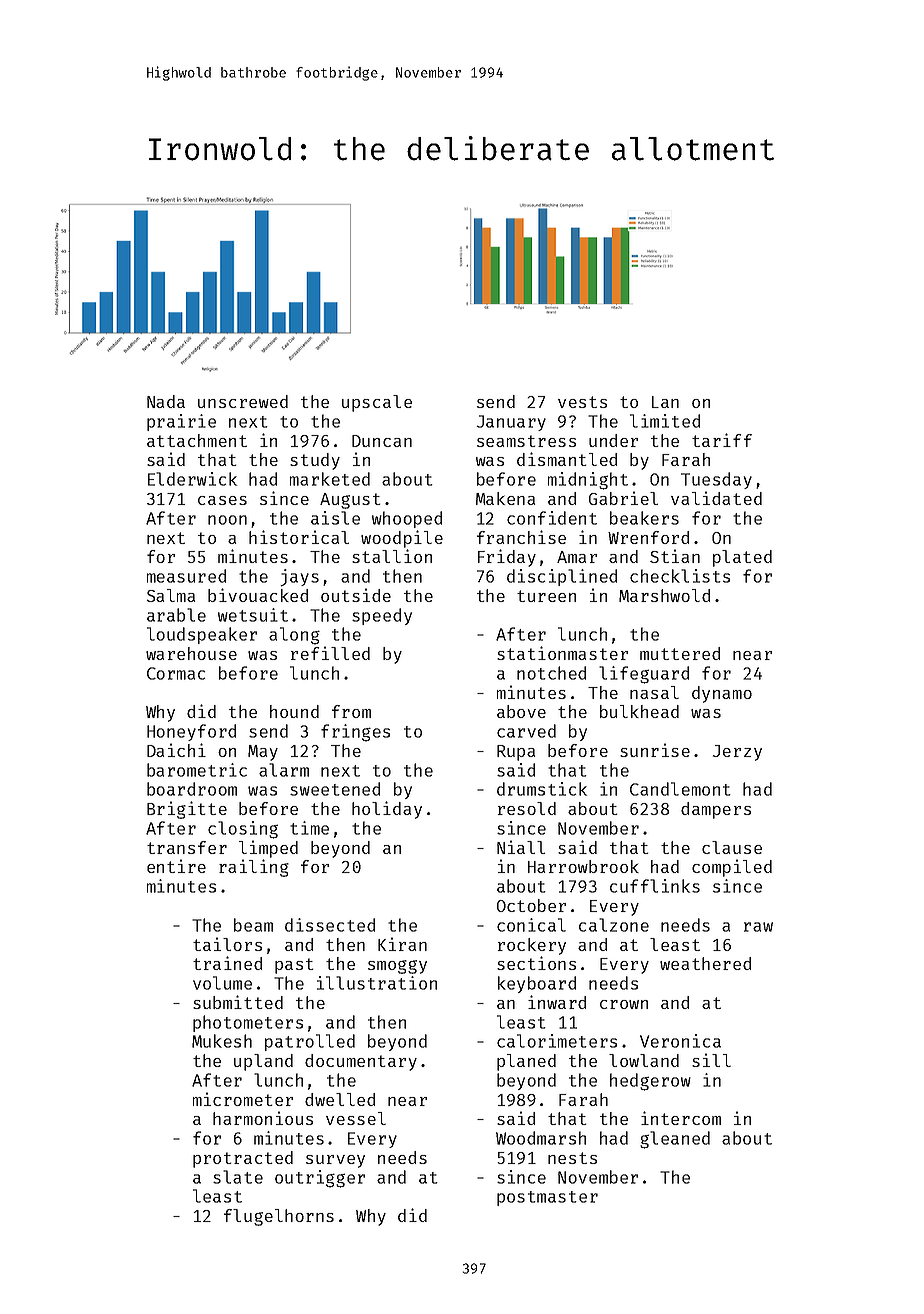  What do you see at coordinates (335, 1161) in the screenshot?
I see `survey` at bounding box center [335, 1161].
